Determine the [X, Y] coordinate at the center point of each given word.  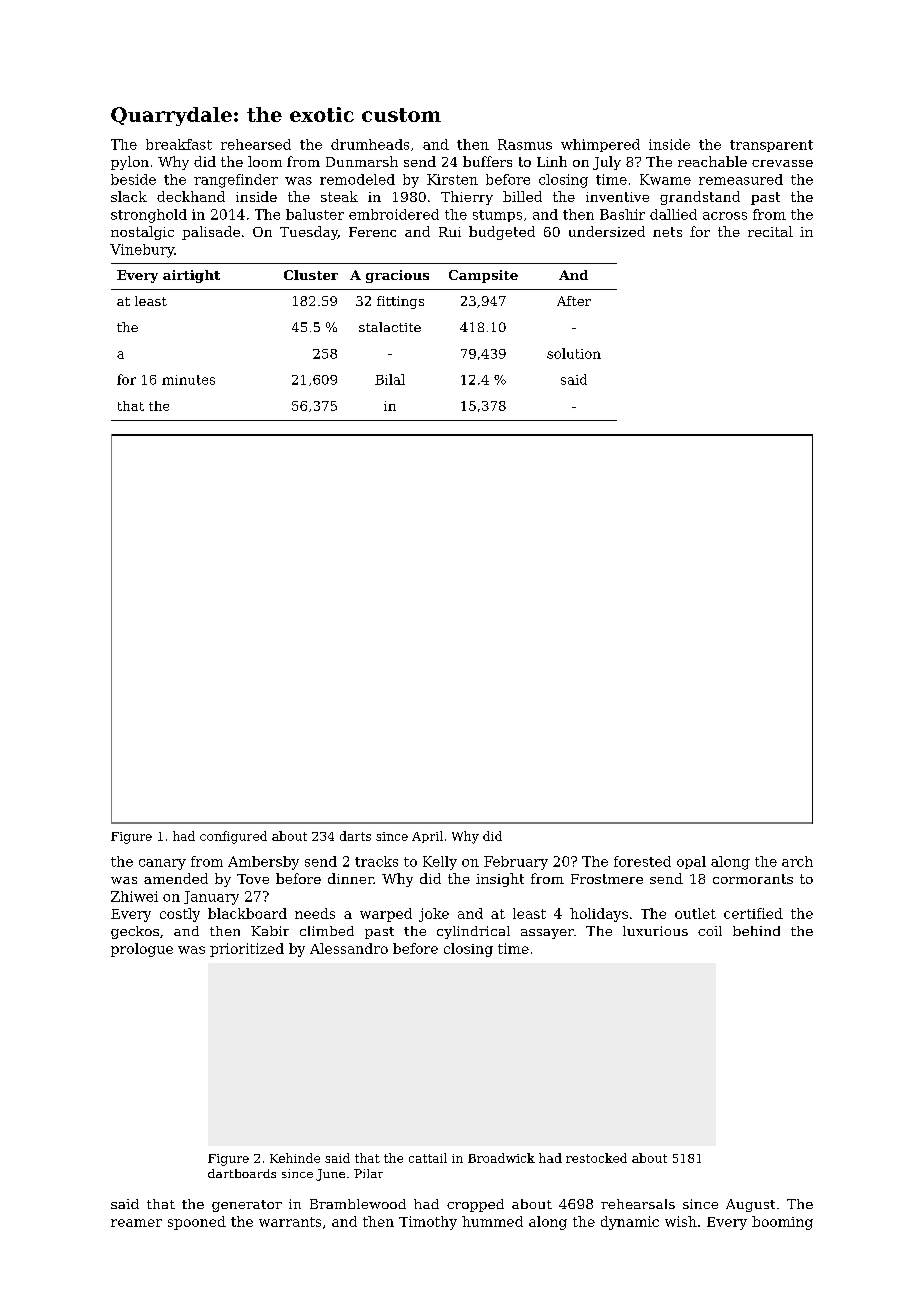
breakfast [179, 144]
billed [522, 196]
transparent [771, 146]
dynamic [630, 1223]
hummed [492, 1221]
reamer [136, 1223]
